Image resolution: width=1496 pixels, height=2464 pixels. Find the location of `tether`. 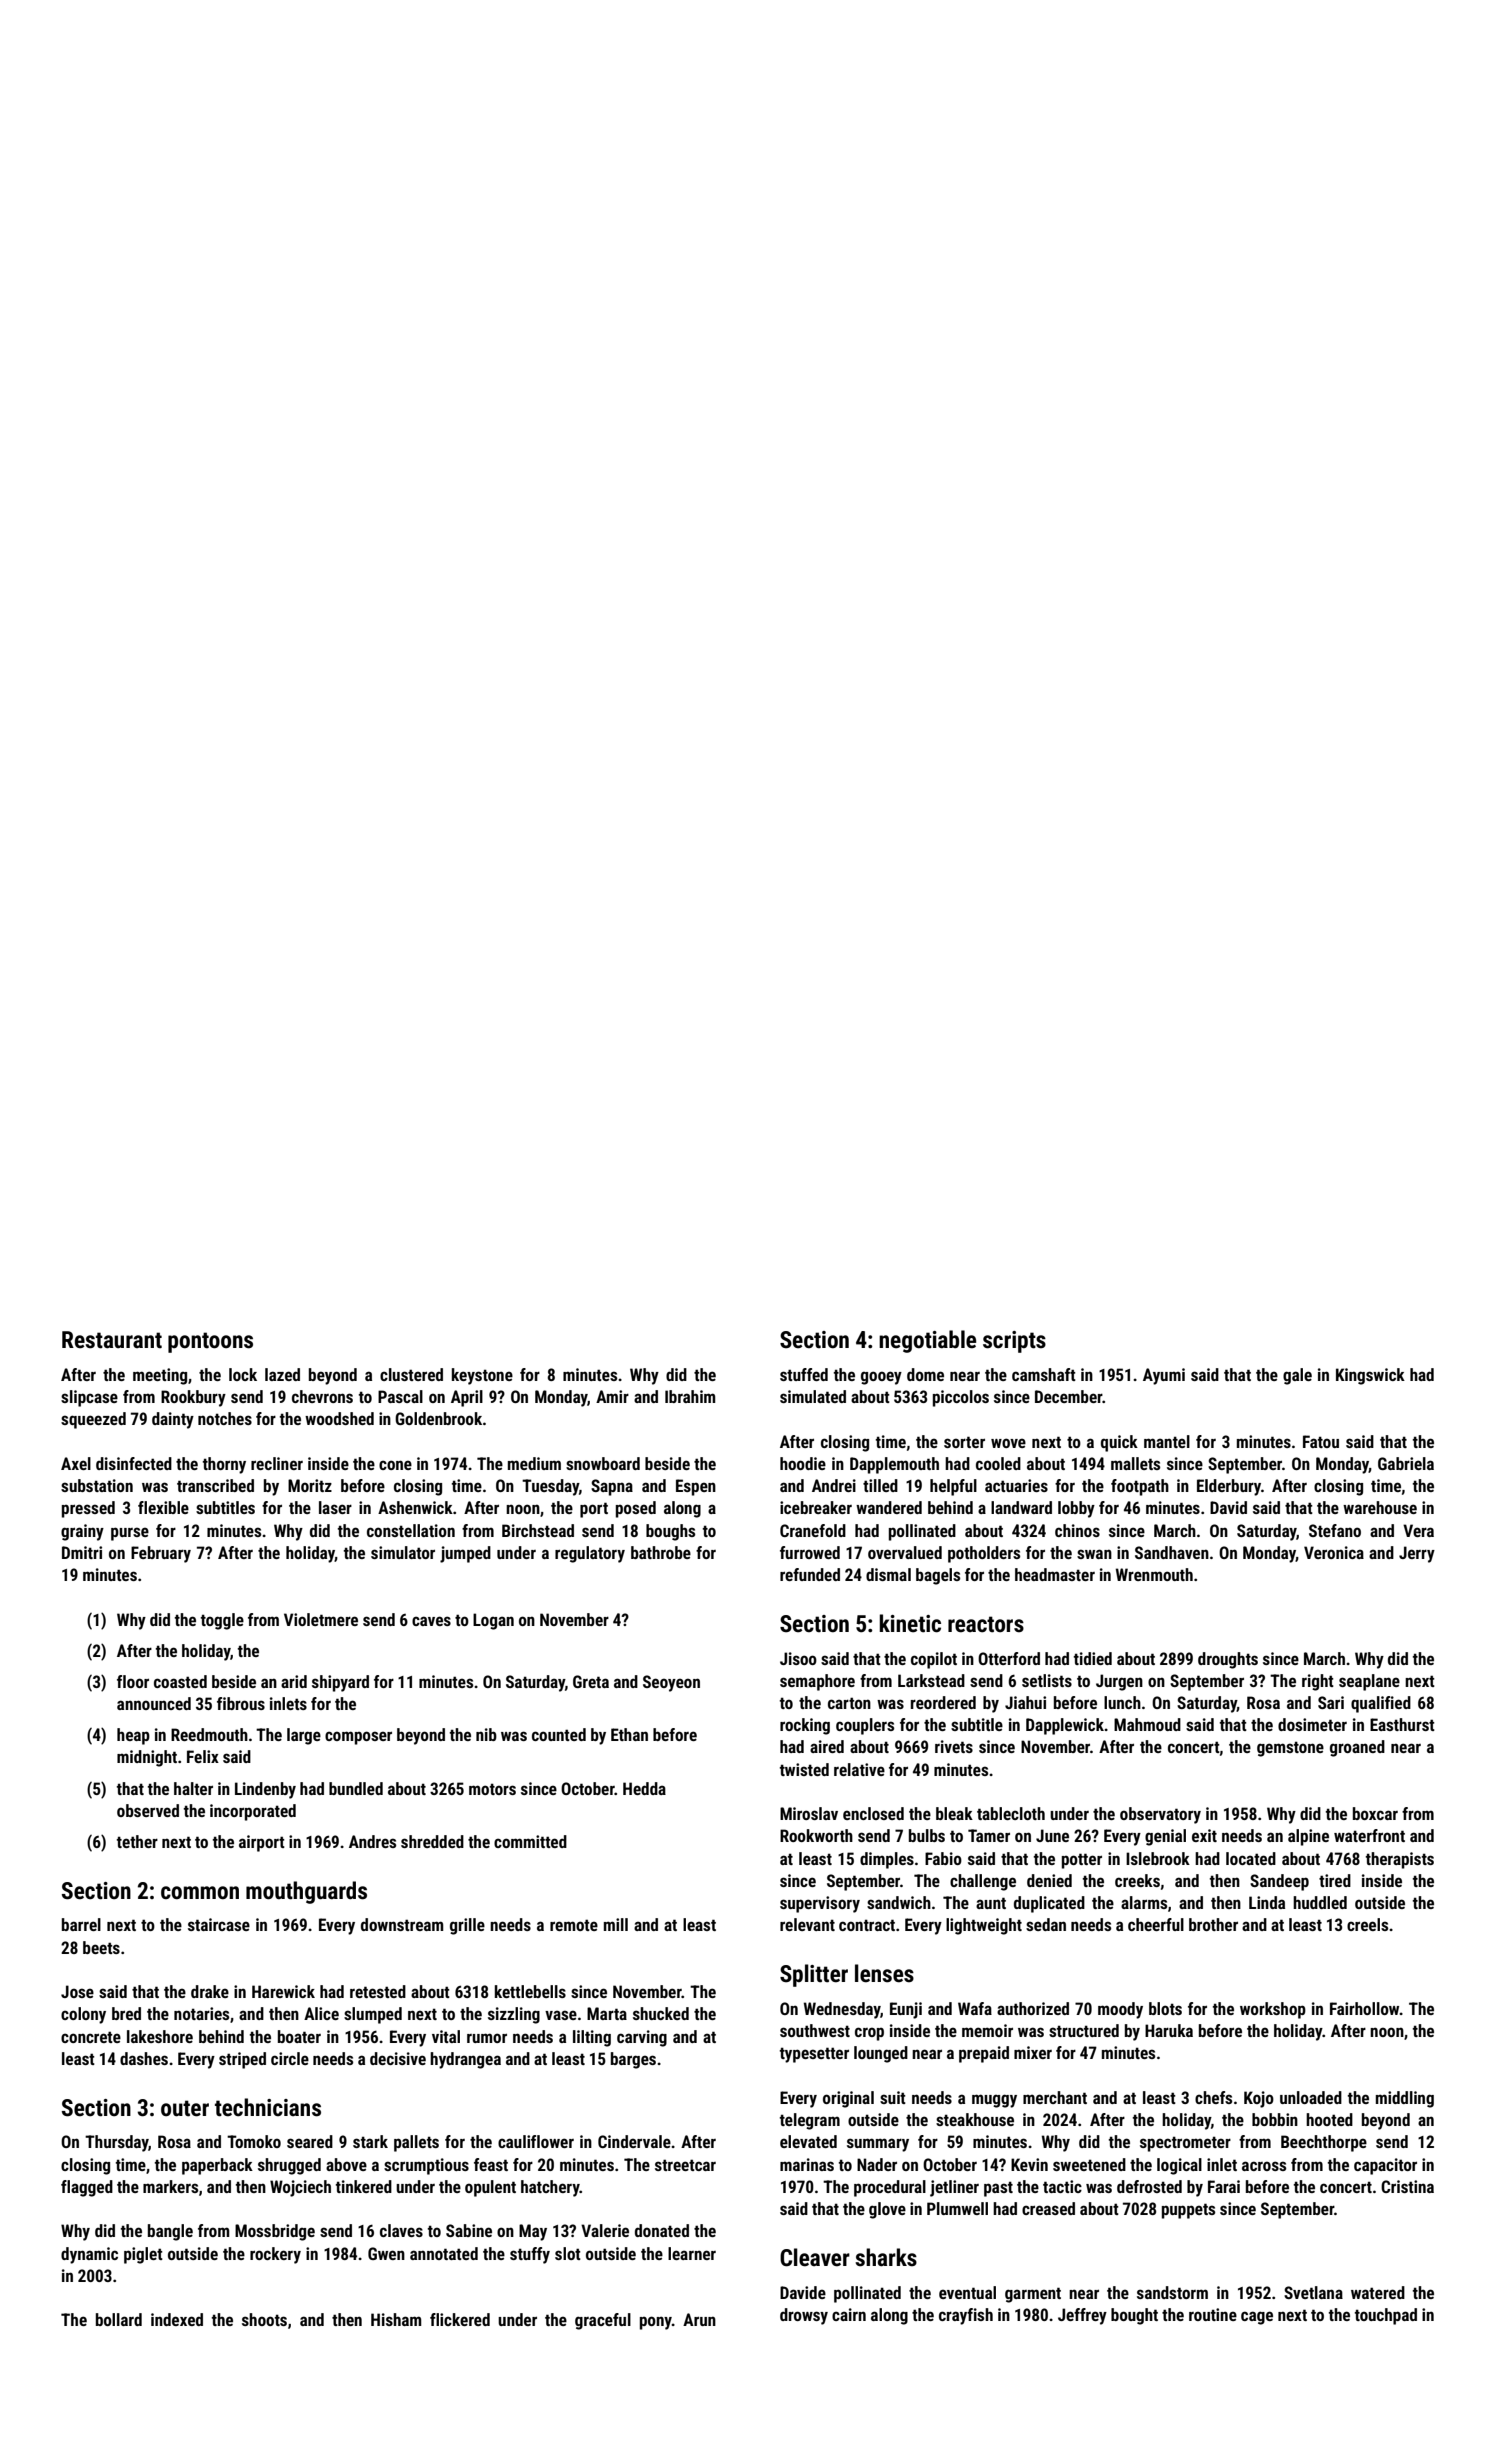

tether is located at coordinates (137, 1841).
